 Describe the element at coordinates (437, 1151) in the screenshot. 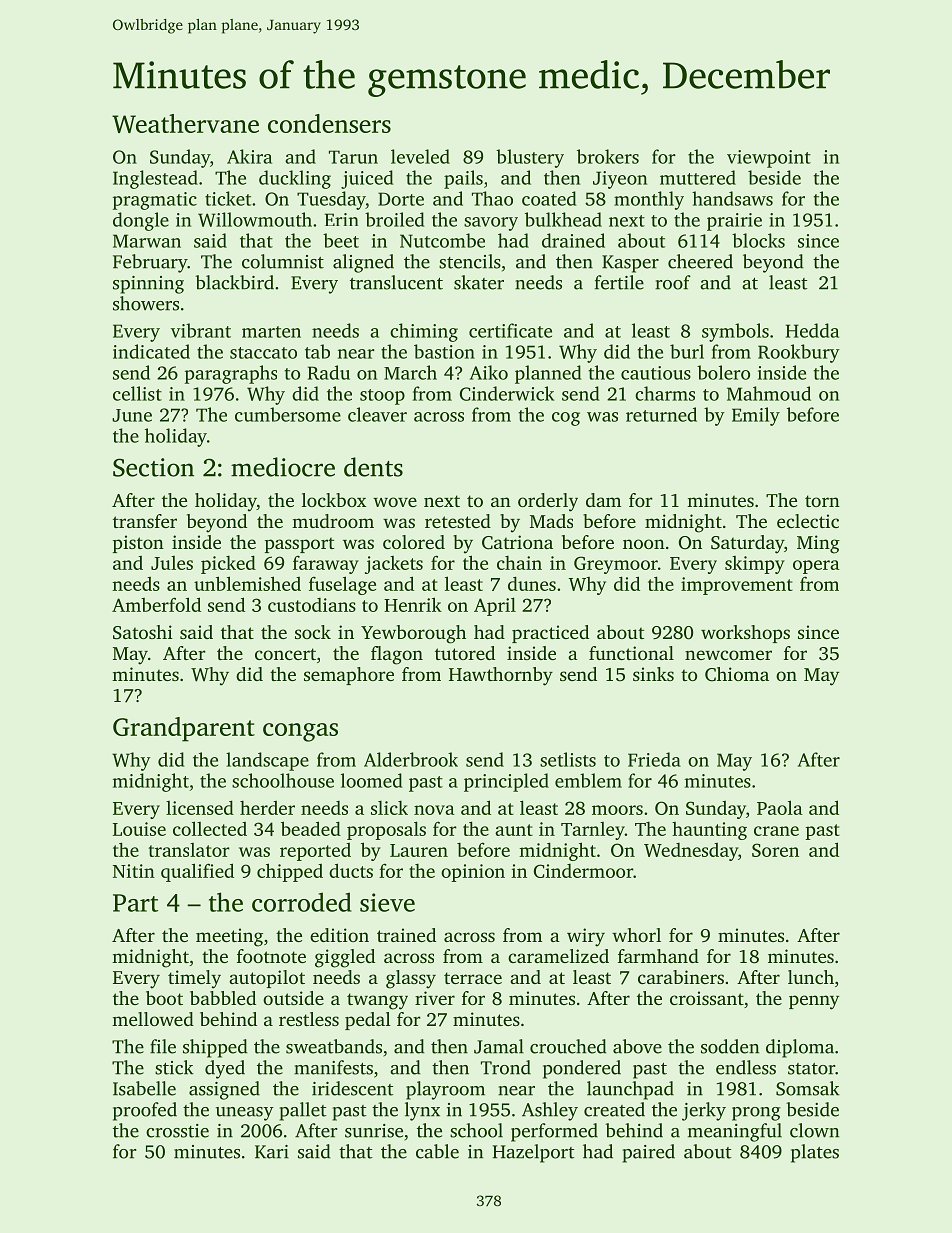

I see `cable` at that location.
